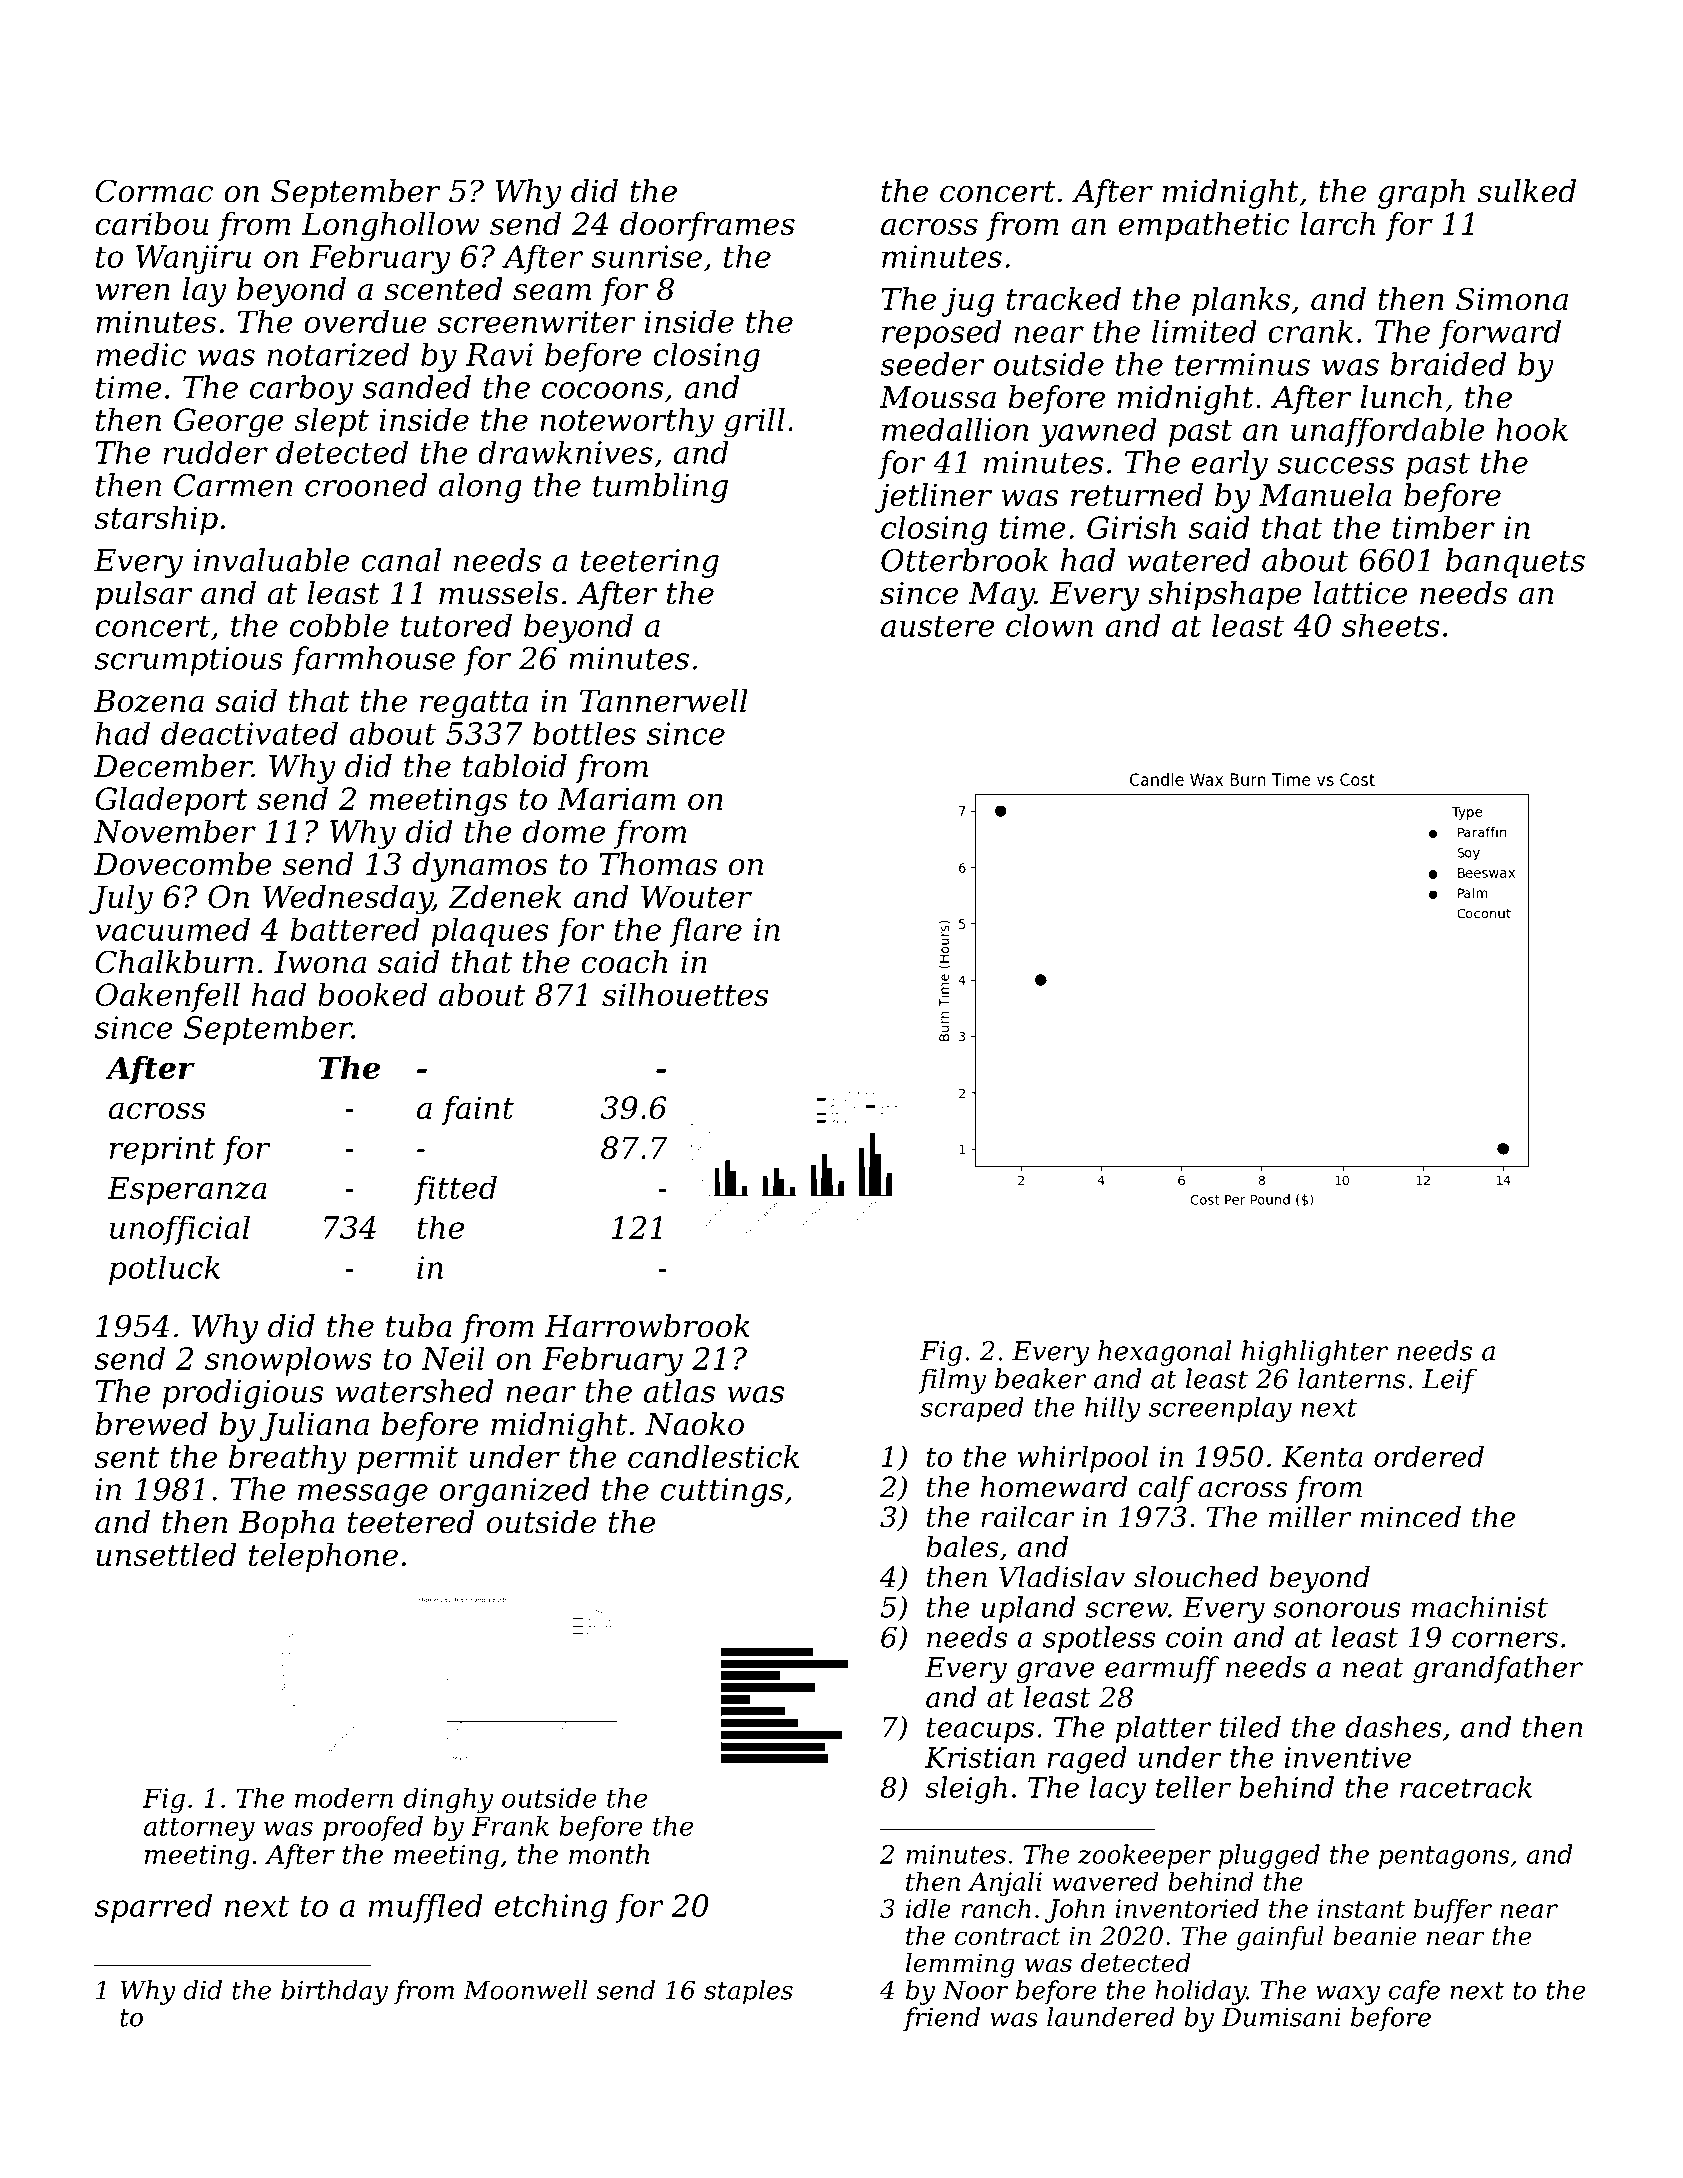 The width and height of the screenshot is (1683, 2178). Describe the element at coordinates (1414, 1992) in the screenshot. I see `cafe` at that location.
